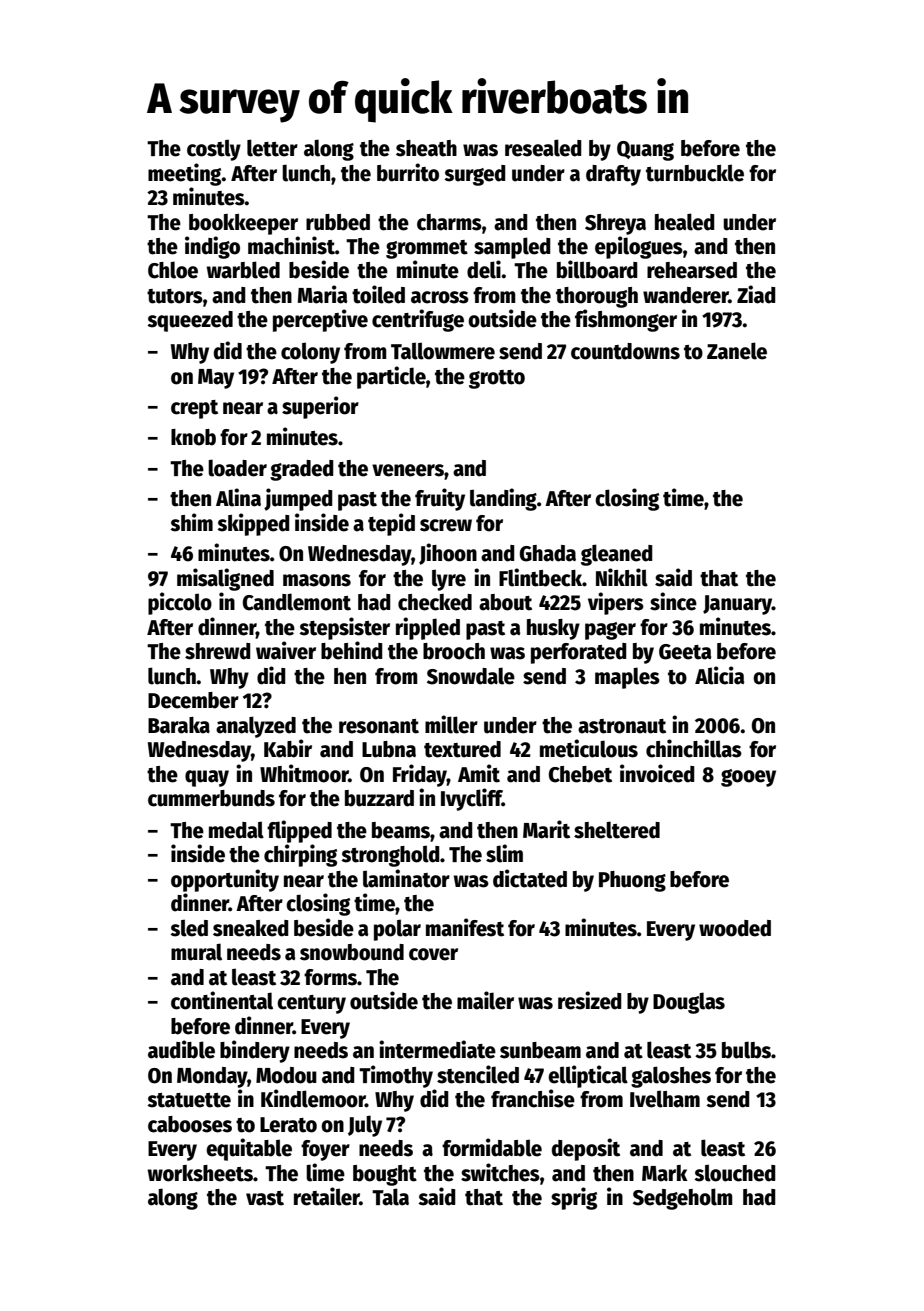 The width and height of the page is (924, 1311). What do you see at coordinates (683, 1199) in the page?
I see `Sedgeholm` at bounding box center [683, 1199].
